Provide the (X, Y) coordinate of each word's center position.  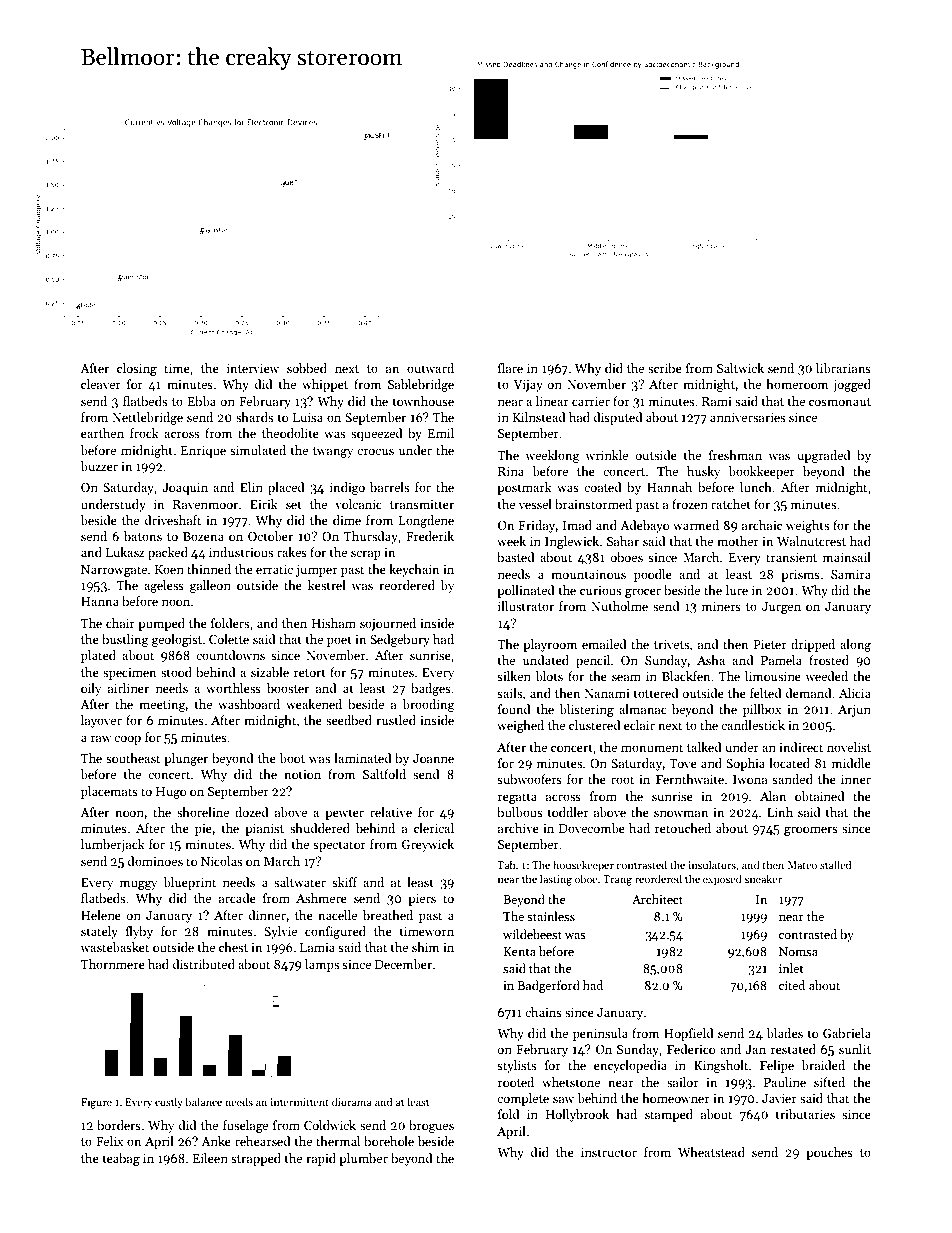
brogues (431, 1126)
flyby (139, 932)
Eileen (210, 1158)
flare (510, 368)
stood (176, 672)
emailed (604, 644)
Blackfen (686, 676)
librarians (843, 368)
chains (543, 1012)
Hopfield (689, 1034)
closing (137, 369)
